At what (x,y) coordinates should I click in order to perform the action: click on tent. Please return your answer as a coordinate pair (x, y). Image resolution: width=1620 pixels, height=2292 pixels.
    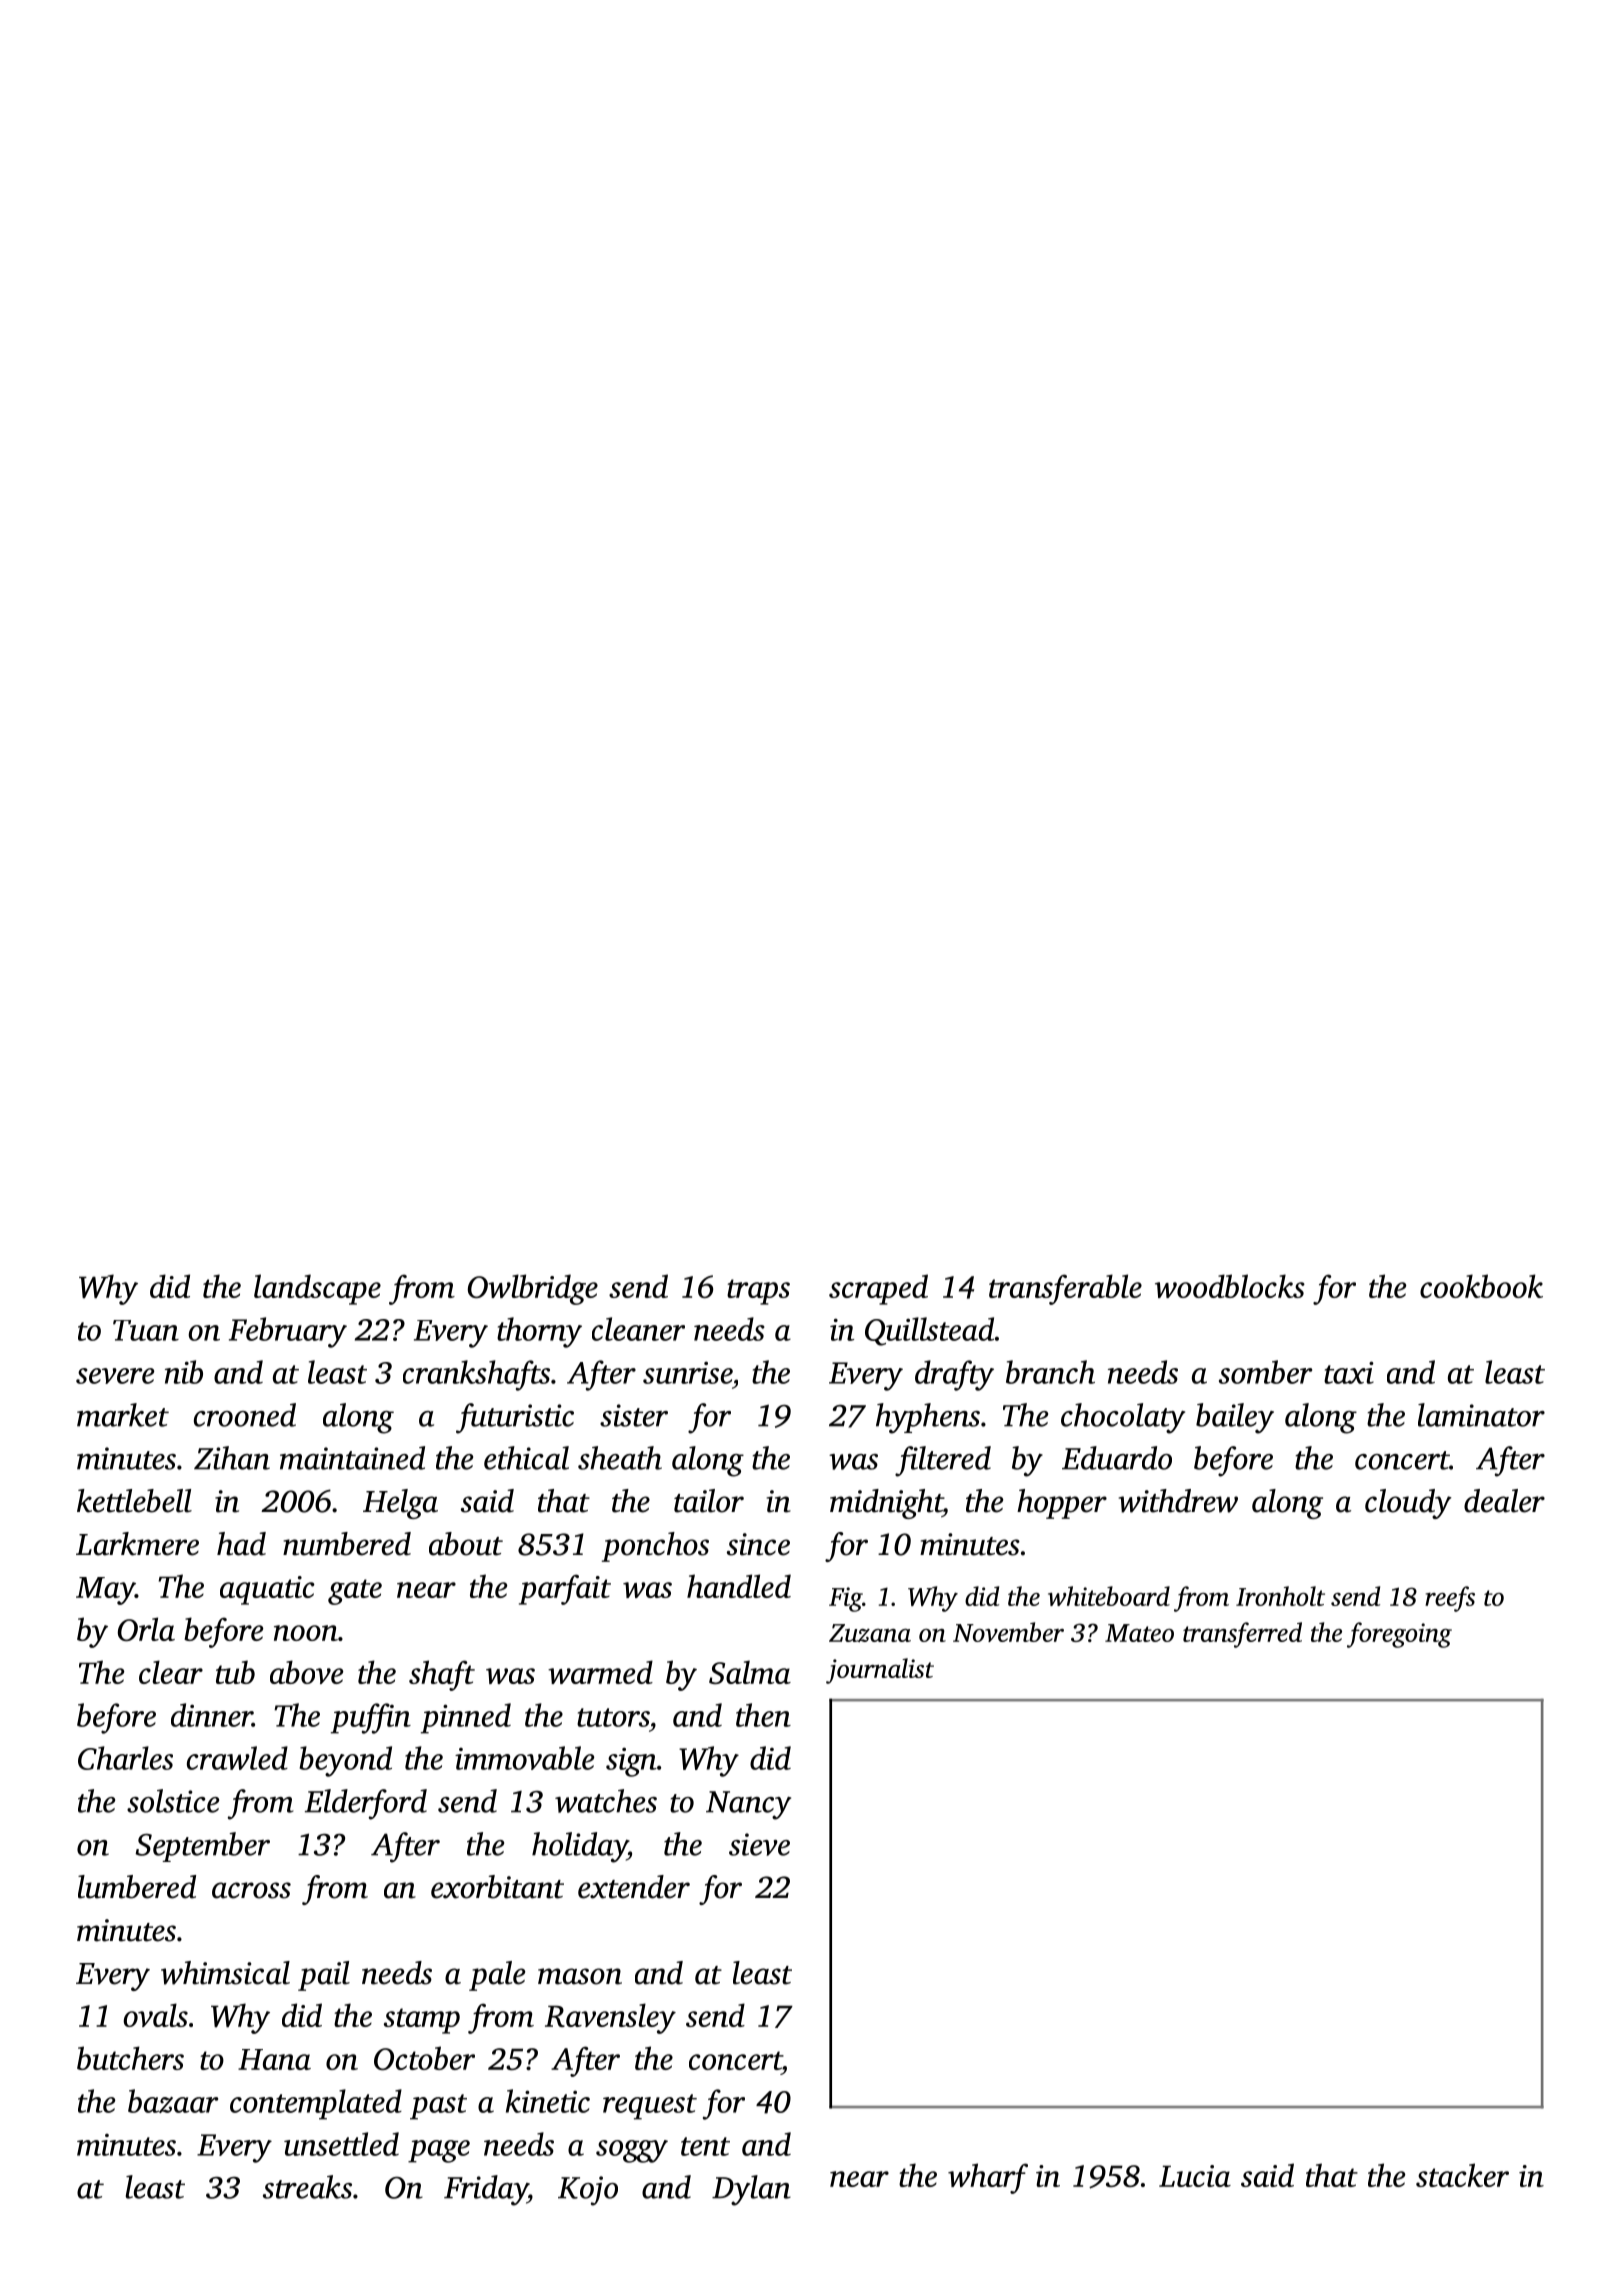
    Looking at the image, I should click on (705, 2146).
